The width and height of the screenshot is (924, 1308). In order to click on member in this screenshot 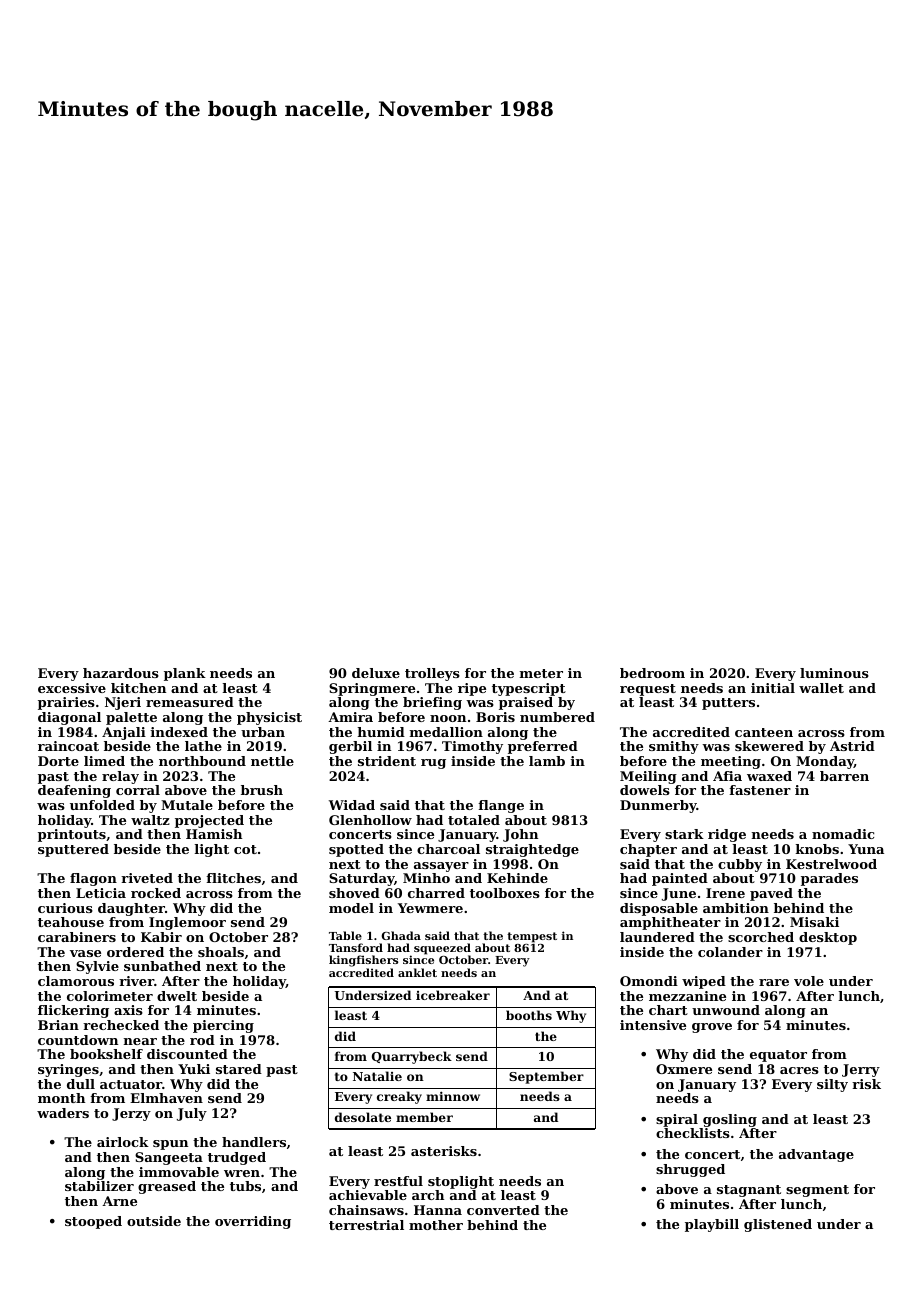, I will do `click(424, 1117)`.
